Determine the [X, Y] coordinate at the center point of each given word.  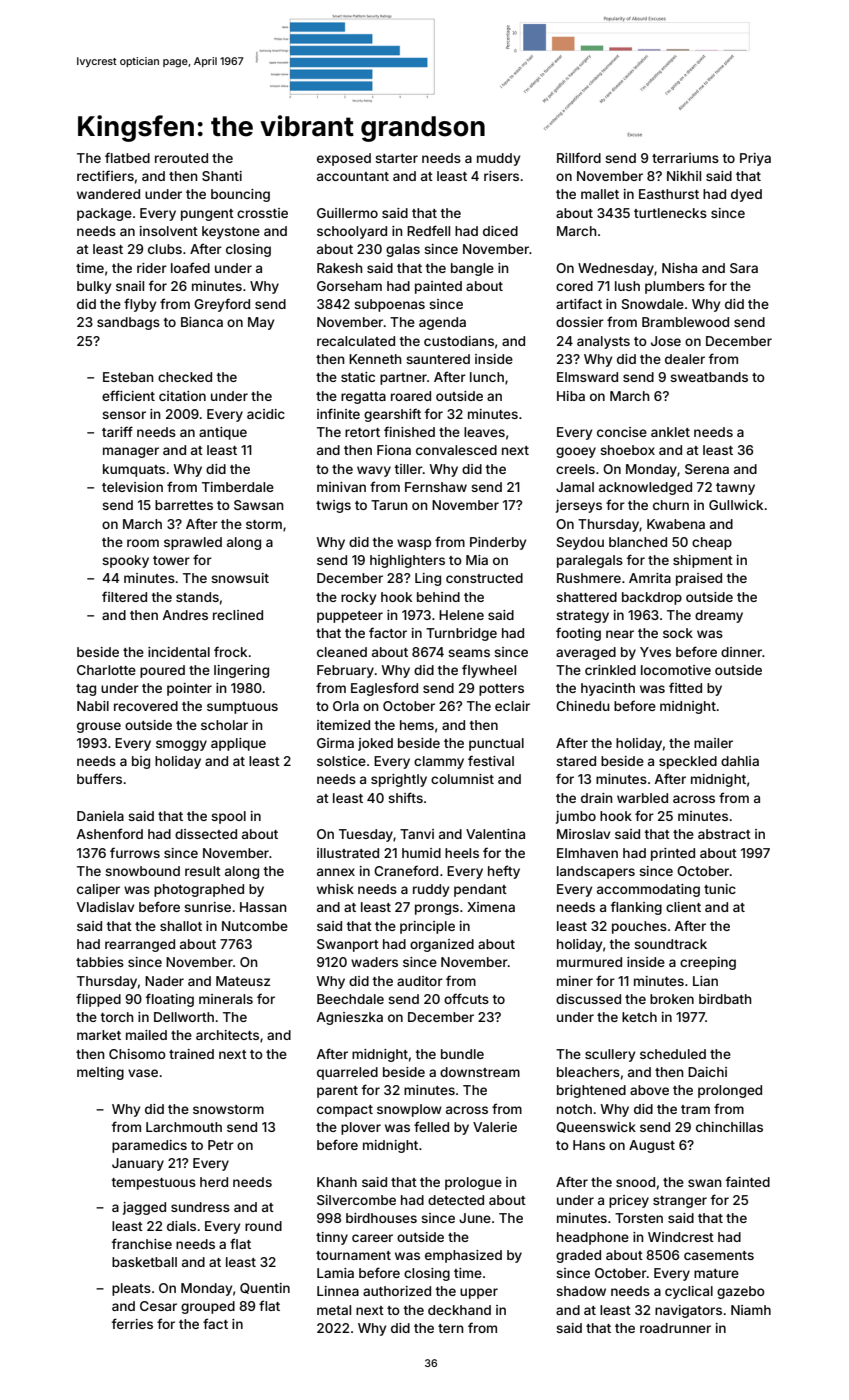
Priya [755, 159]
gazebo [741, 1292]
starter [396, 158]
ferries [132, 1323]
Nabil [93, 706]
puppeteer [350, 617]
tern [451, 1328]
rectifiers [105, 175]
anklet [670, 432]
